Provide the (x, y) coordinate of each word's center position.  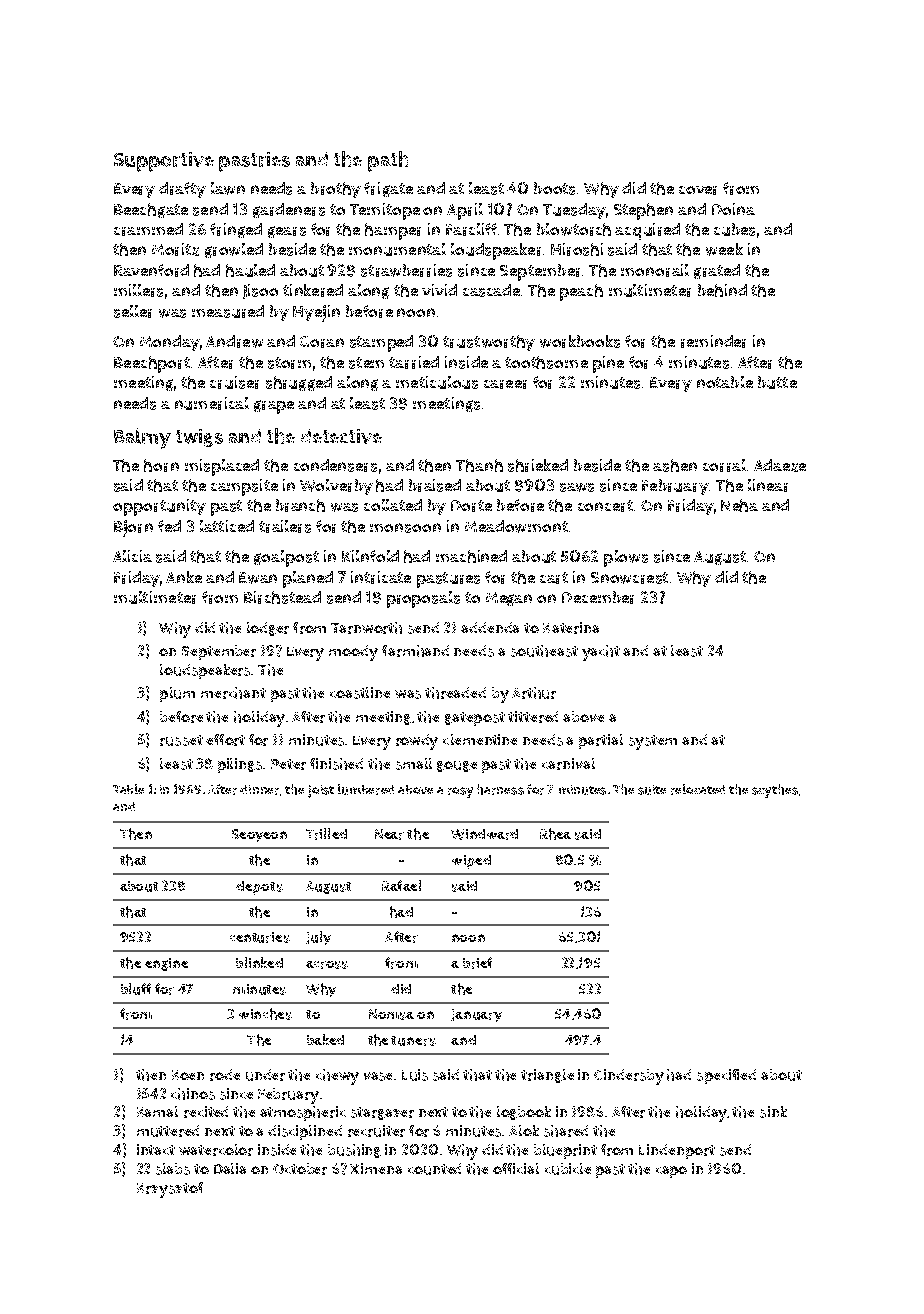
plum (177, 694)
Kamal (157, 1111)
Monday (169, 343)
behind (722, 290)
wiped (471, 862)
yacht (601, 653)
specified (726, 1076)
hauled (250, 270)
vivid (439, 290)
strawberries (406, 270)
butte (777, 382)
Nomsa (391, 1014)
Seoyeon (259, 835)
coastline (360, 693)
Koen (188, 1075)
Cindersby (629, 1077)
